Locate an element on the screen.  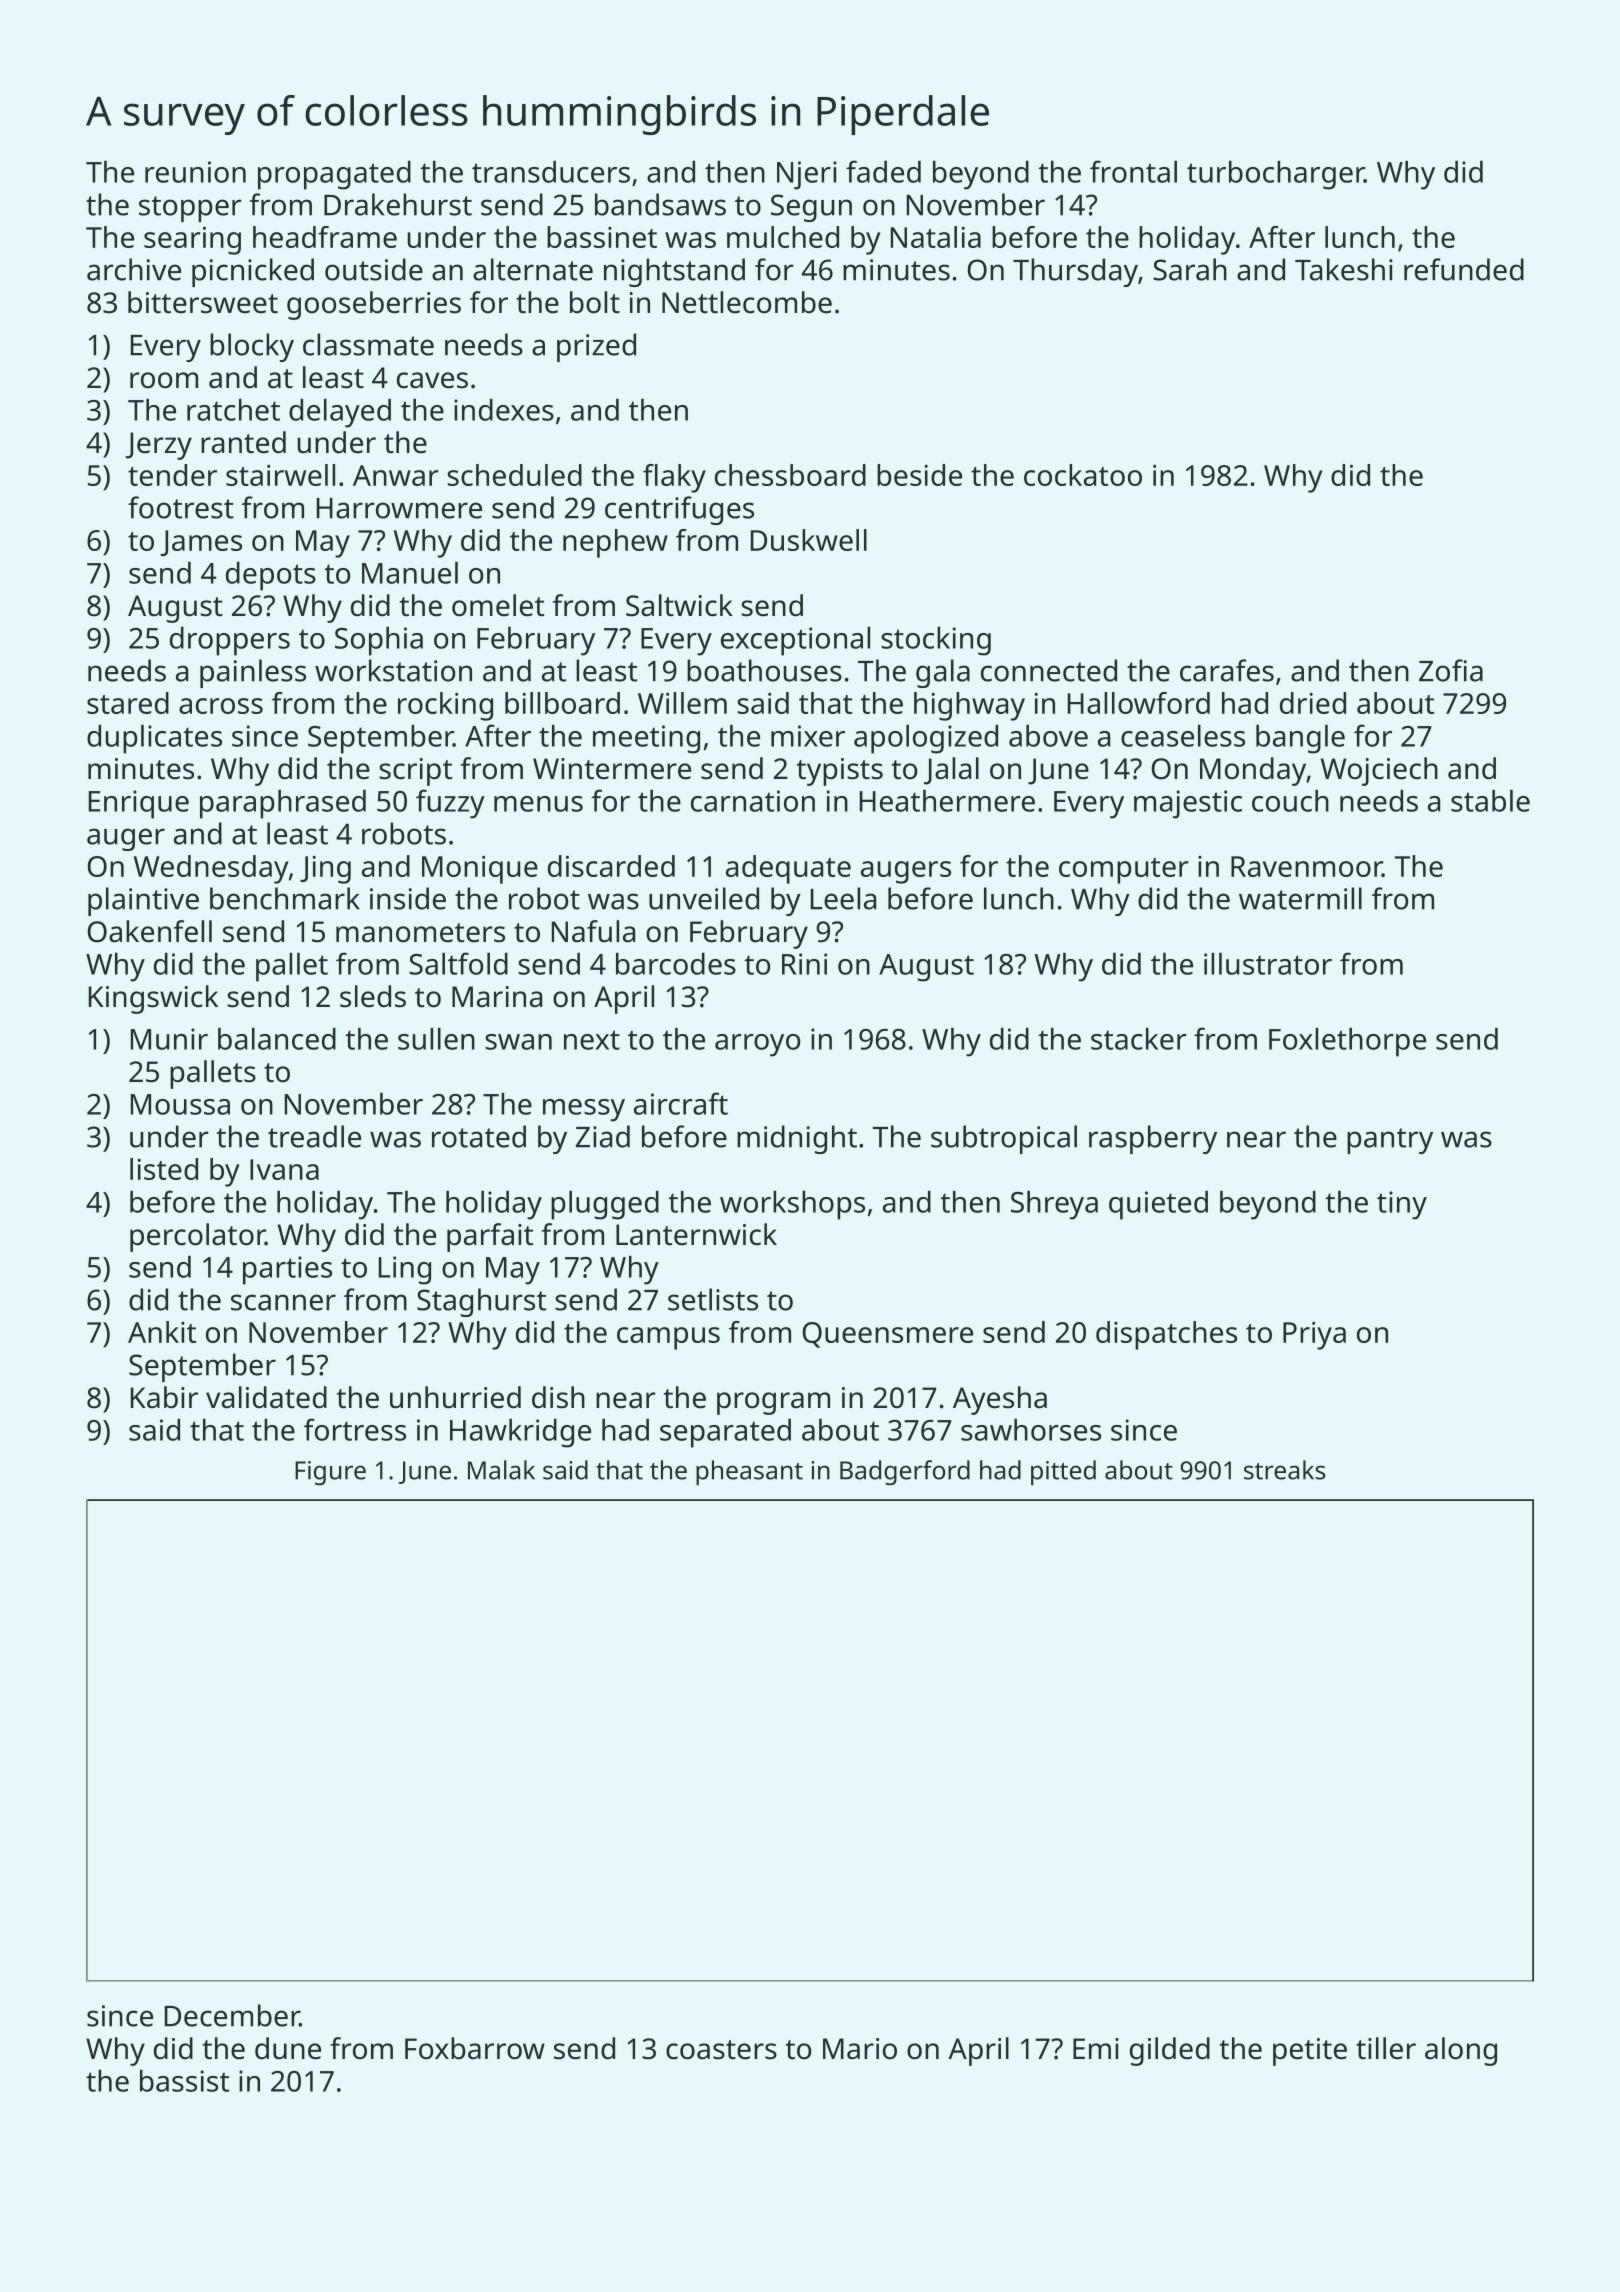
propagated is located at coordinates (334, 175).
